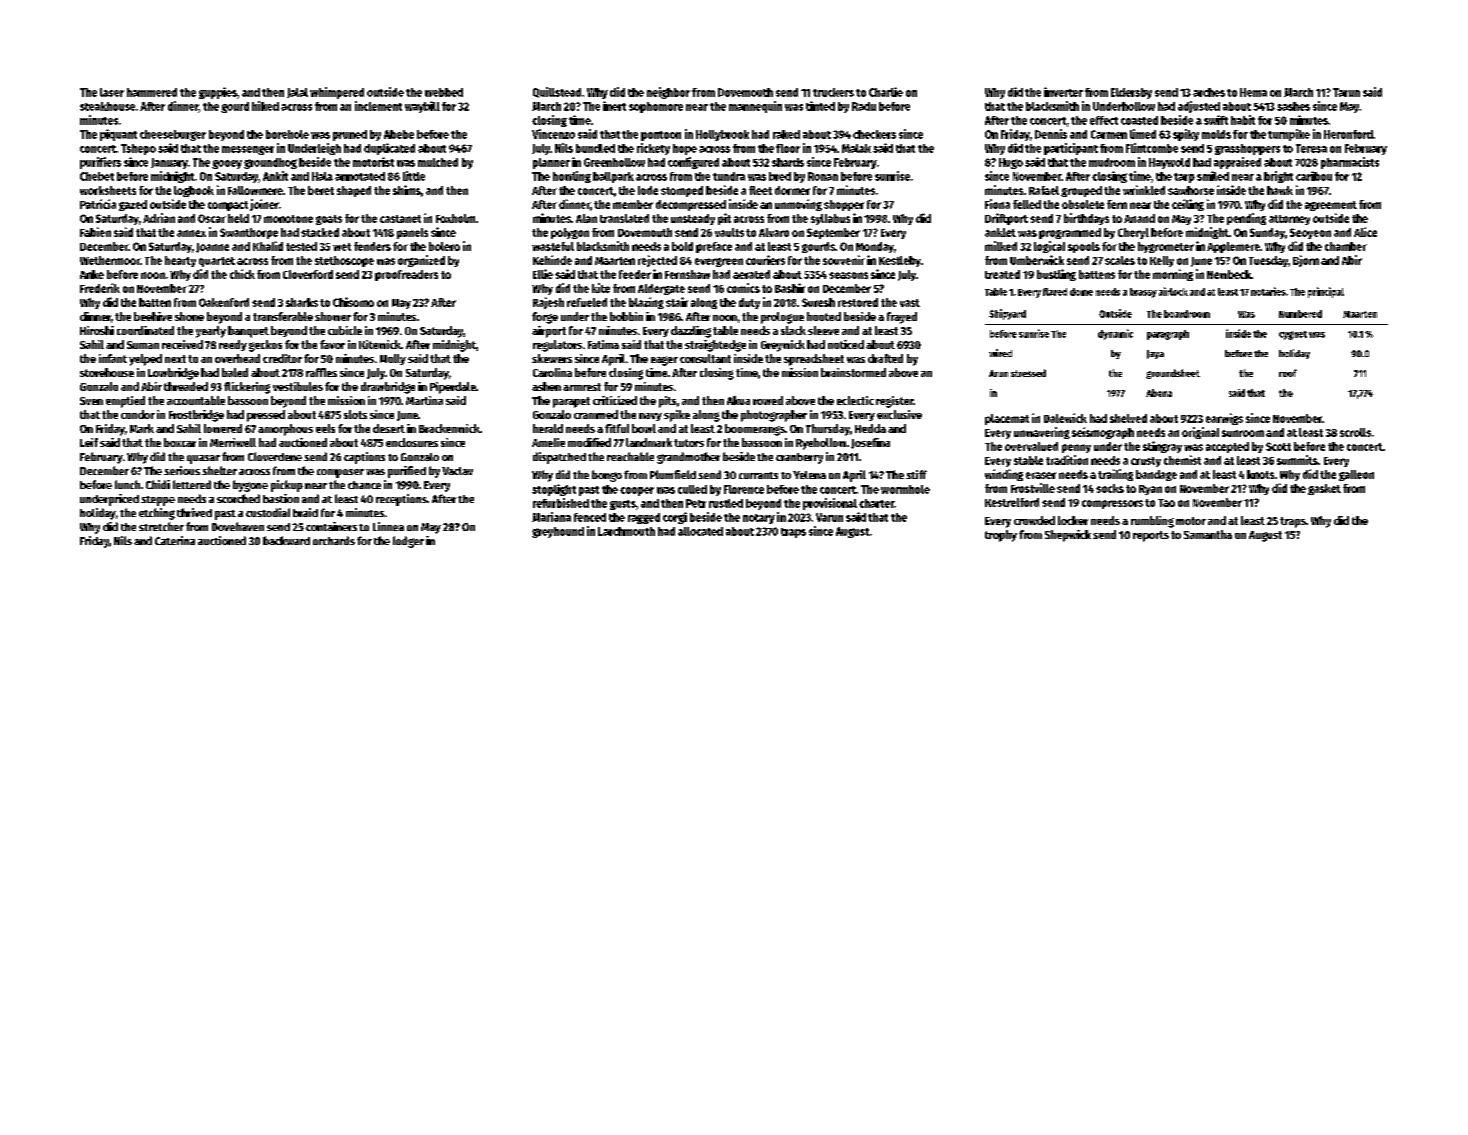 The height and width of the screenshot is (1135, 1468). I want to click on borehole, so click(287, 134).
